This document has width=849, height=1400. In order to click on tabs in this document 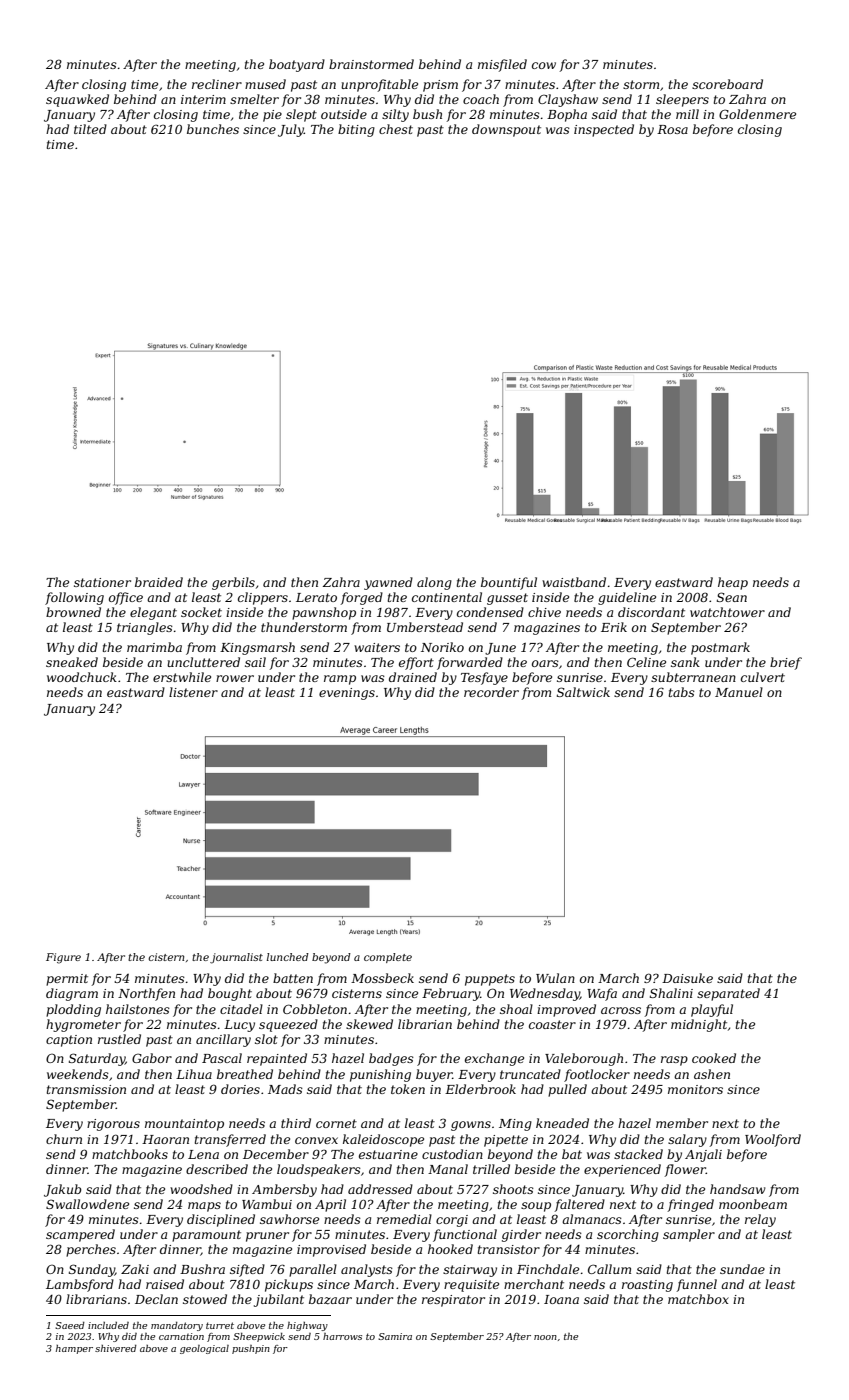, I will do `click(682, 692)`.
